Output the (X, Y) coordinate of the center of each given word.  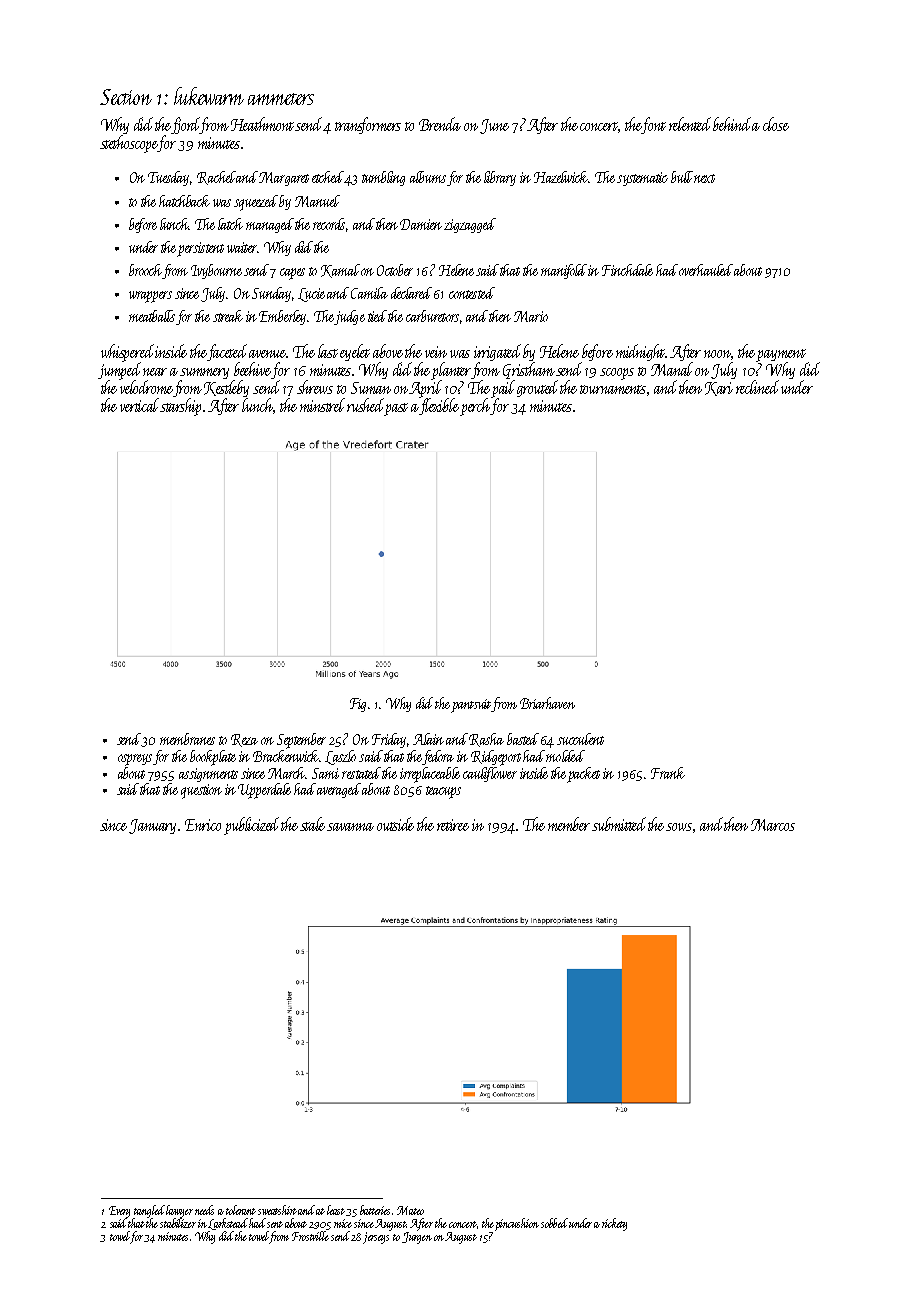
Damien (421, 224)
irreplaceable (430, 775)
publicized (251, 826)
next (704, 178)
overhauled (706, 270)
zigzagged (470, 225)
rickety (614, 1224)
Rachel (217, 178)
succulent (580, 739)
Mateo (410, 1210)
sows (679, 827)
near (155, 372)
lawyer (179, 1211)
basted (523, 739)
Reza (244, 740)
